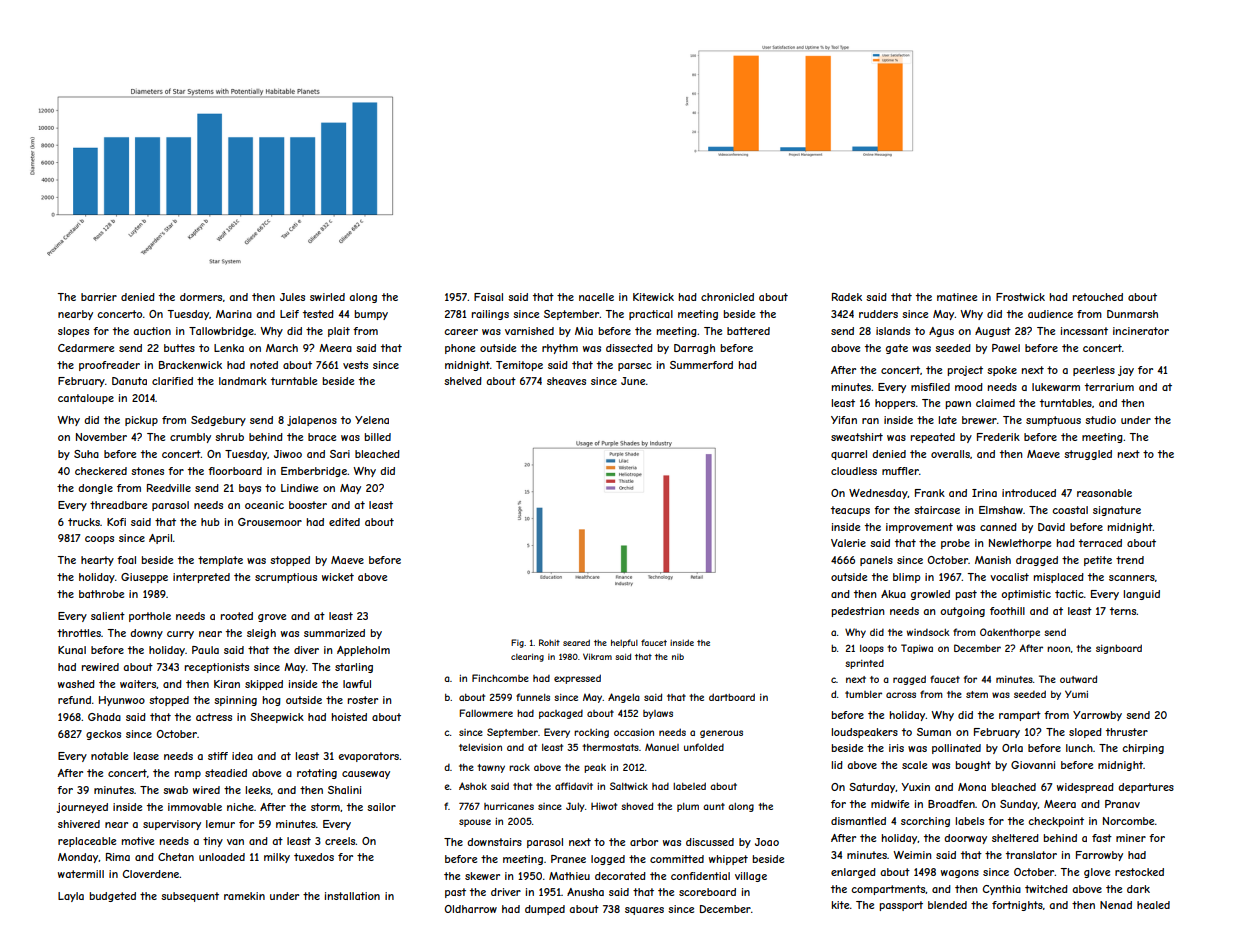 The height and width of the document is (952, 1233). Describe the element at coordinates (1059, 578) in the document. I see `misplaced` at that location.
